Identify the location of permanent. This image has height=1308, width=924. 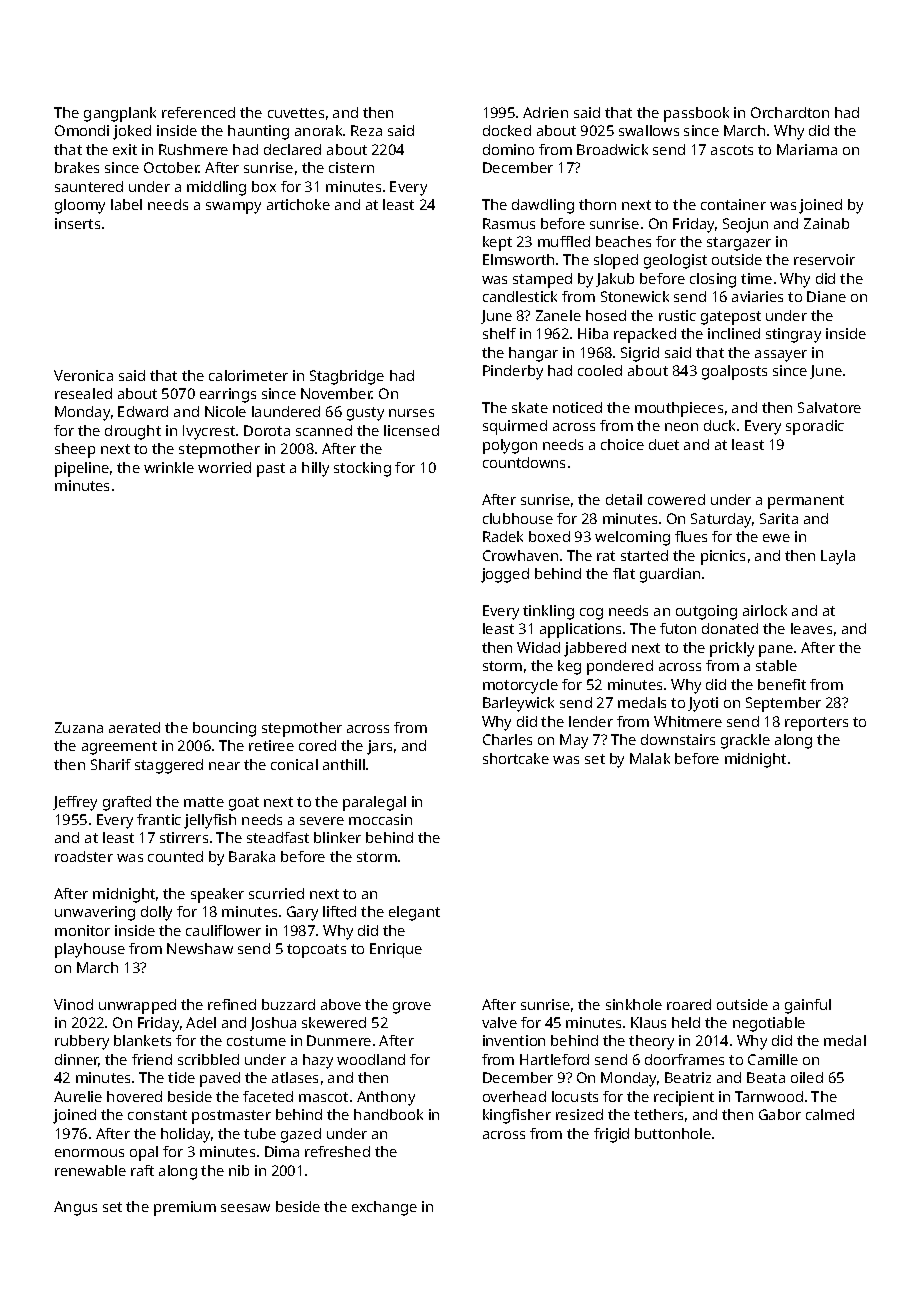
(806, 502).
